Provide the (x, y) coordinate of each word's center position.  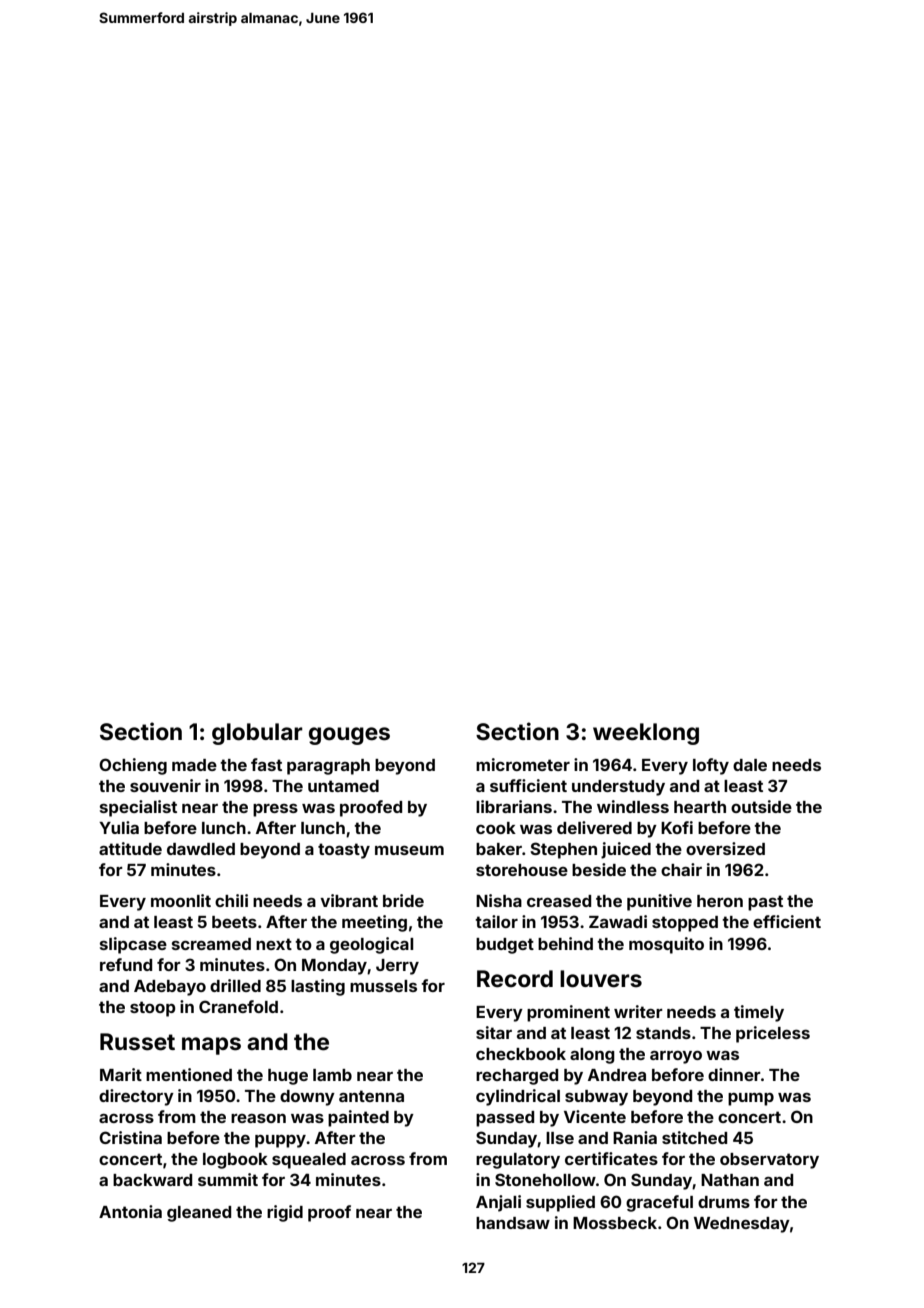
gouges (349, 736)
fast (266, 764)
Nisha (499, 900)
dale (750, 765)
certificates (611, 1158)
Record (515, 979)
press (275, 810)
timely (759, 1013)
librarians (514, 806)
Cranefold (238, 1006)
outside (761, 806)
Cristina (130, 1137)
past (765, 903)
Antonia (130, 1211)
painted (358, 1118)
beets (234, 922)
